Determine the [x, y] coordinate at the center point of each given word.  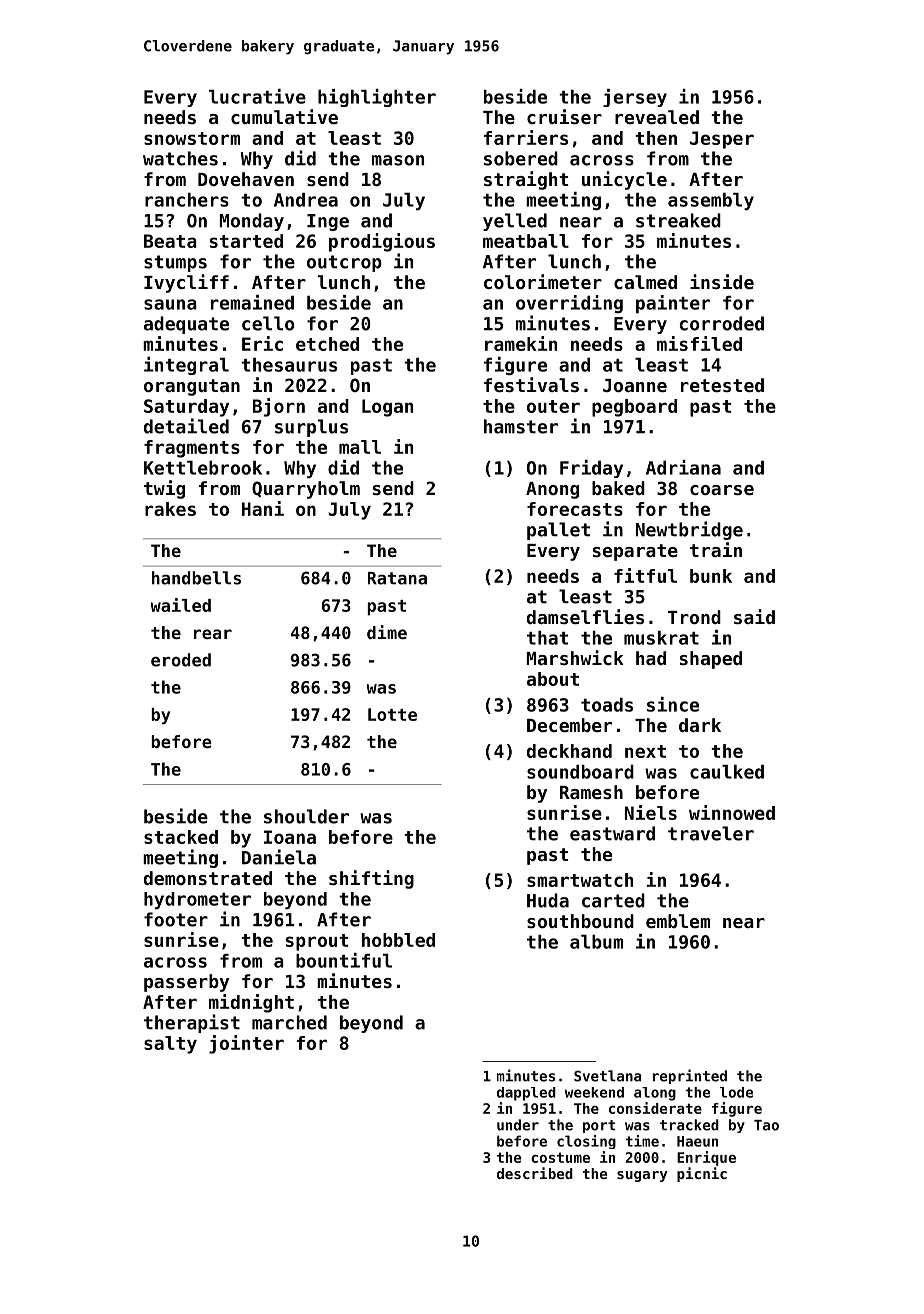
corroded [722, 323]
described [535, 1173]
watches [180, 158]
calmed [645, 282]
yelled [515, 222]
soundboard [580, 772]
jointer [246, 1044]
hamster [521, 426]
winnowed [732, 812]
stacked [181, 837]
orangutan [192, 387]
